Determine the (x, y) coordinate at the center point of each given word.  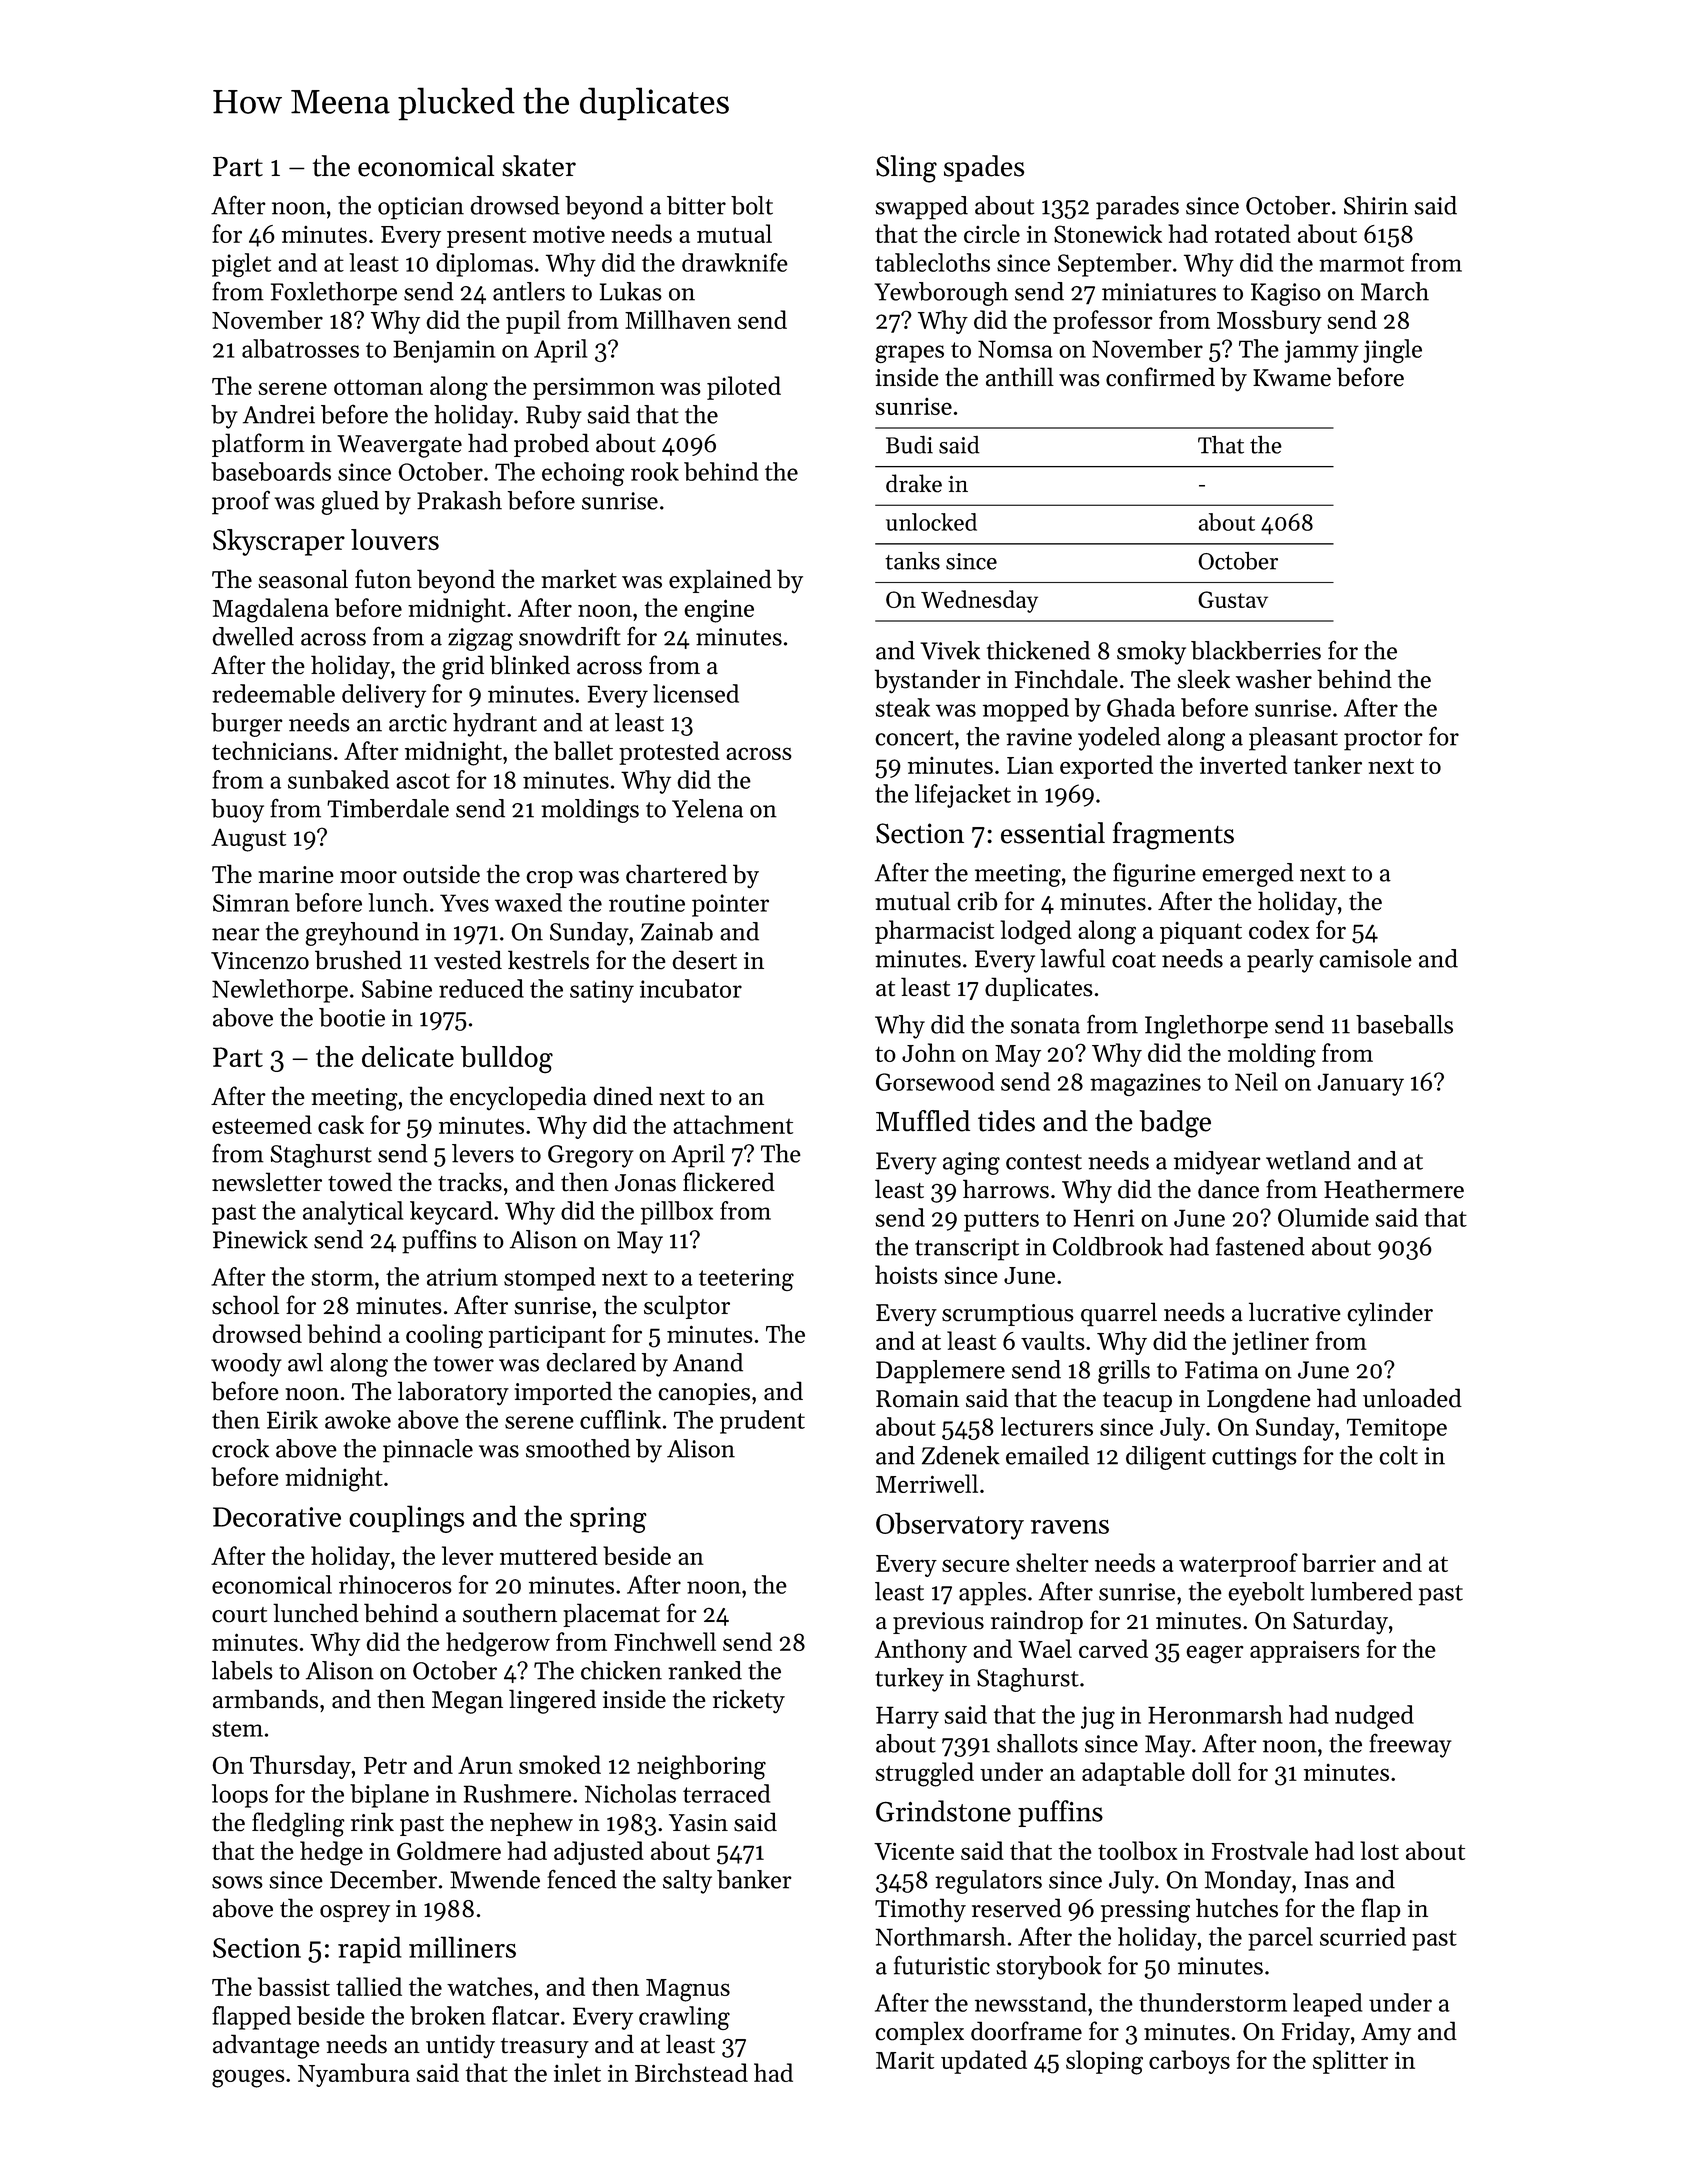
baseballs (1404, 1024)
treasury (545, 2048)
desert (704, 960)
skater (539, 166)
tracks (470, 1182)
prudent (762, 1422)
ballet (583, 750)
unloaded (1412, 1398)
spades (984, 168)
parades (1137, 208)
